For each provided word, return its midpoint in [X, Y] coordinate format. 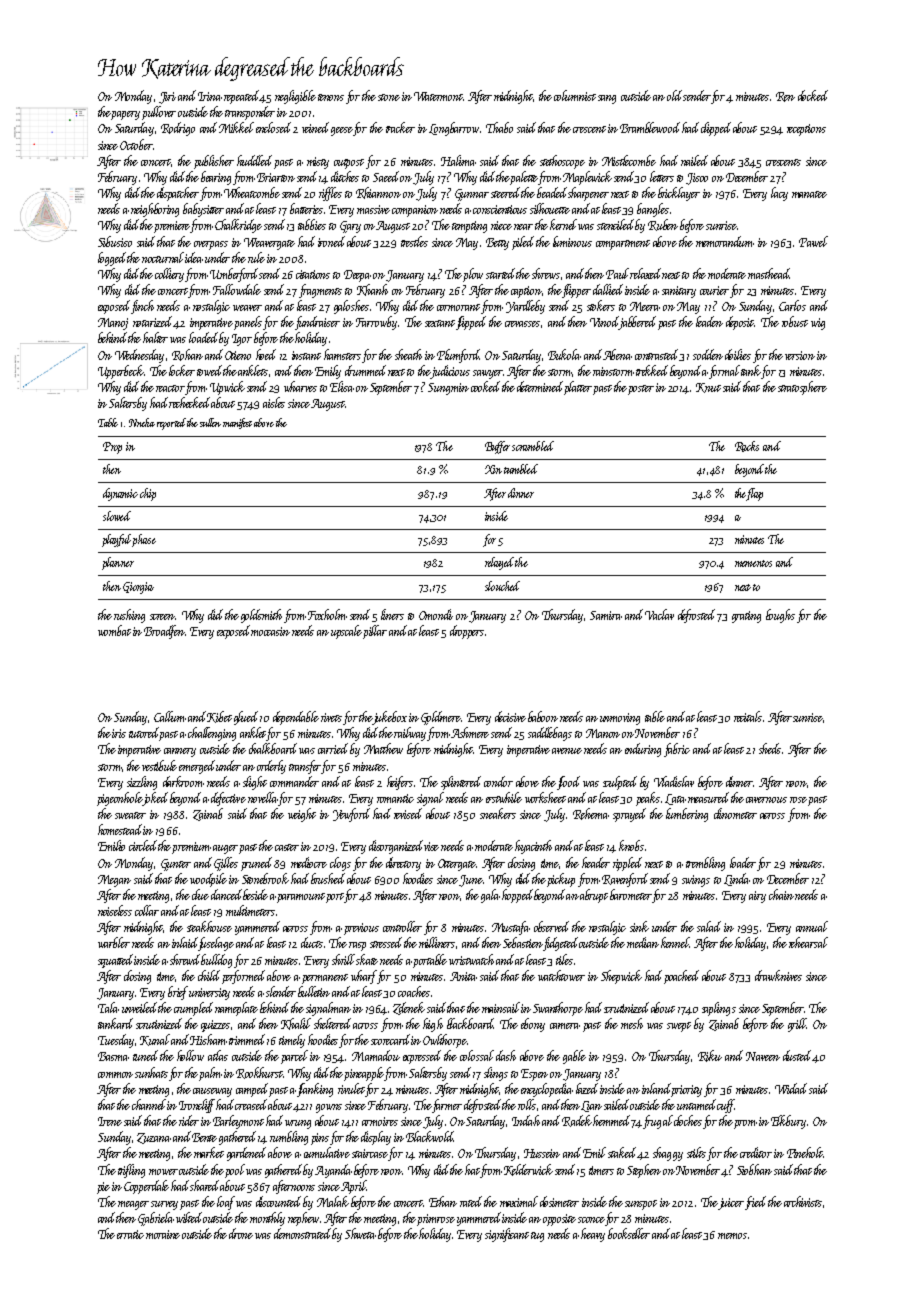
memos [732, 1236]
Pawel [813, 241]
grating [746, 617]
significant [507, 1235]
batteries [306, 208]
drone [241, 1233]
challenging [212, 734]
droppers [467, 632]
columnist [575, 95]
